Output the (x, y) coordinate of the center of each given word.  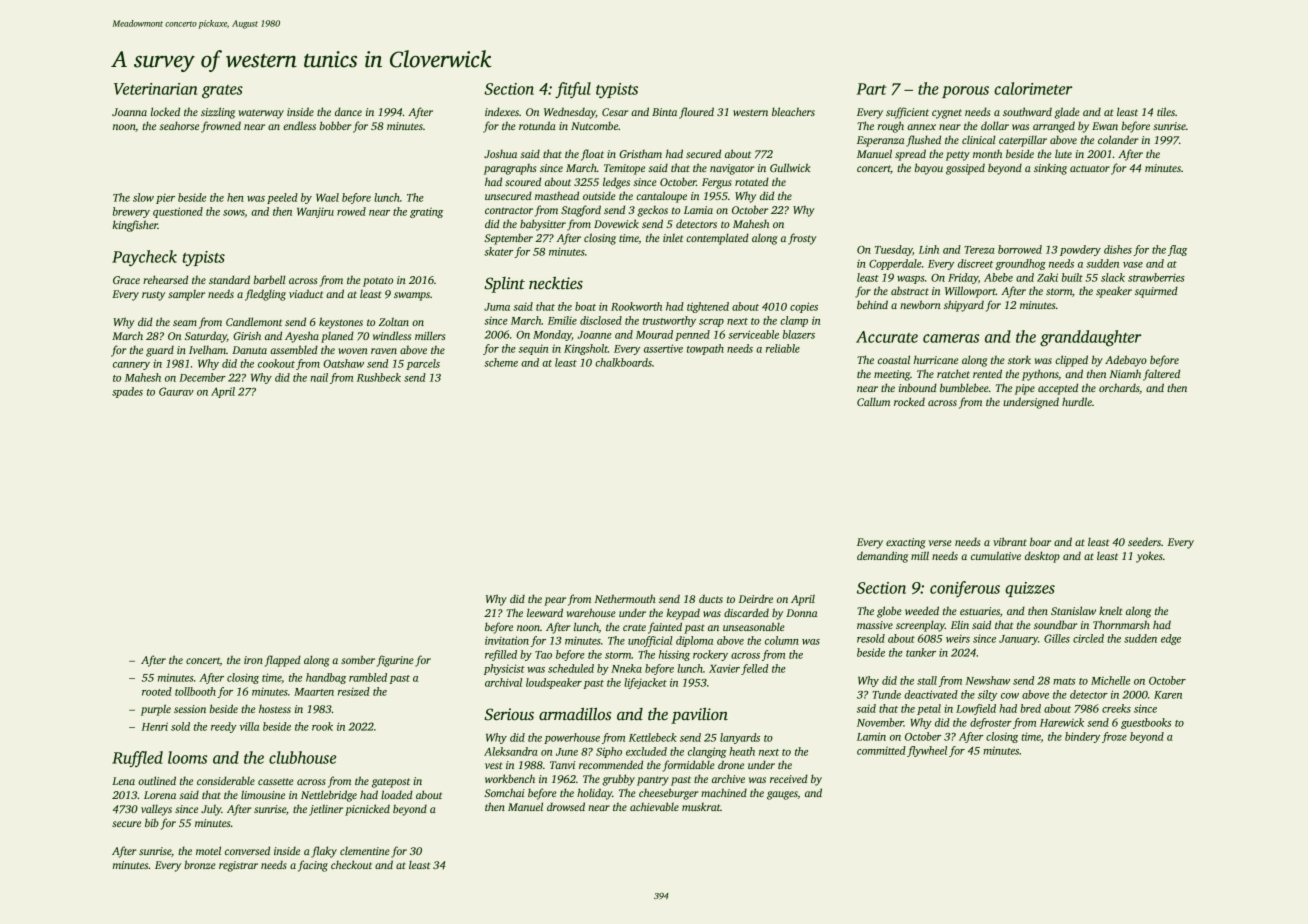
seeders (1144, 541)
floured (696, 113)
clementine (365, 850)
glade (1067, 113)
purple (156, 710)
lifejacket (645, 683)
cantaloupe (661, 197)
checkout (351, 864)
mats (1064, 681)
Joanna (129, 112)
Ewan (1105, 126)
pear (555, 601)
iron (253, 660)
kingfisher (135, 226)
